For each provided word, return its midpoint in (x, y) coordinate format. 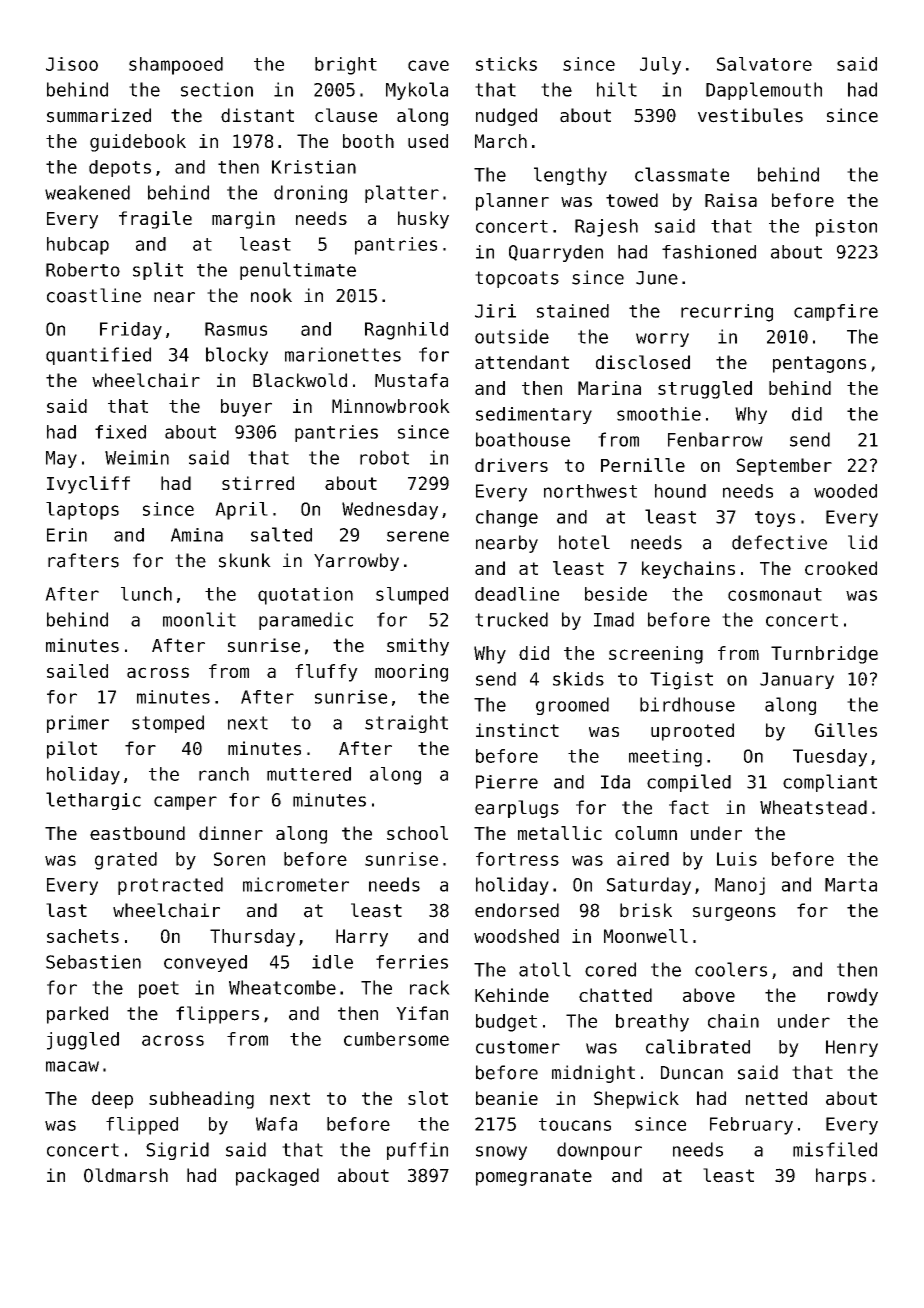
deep (112, 1100)
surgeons (734, 914)
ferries (412, 962)
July (660, 66)
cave (428, 65)
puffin (417, 1151)
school (417, 833)
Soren (239, 859)
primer (78, 724)
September (784, 467)
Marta (851, 885)
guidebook (138, 143)
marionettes (343, 354)
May (61, 459)
